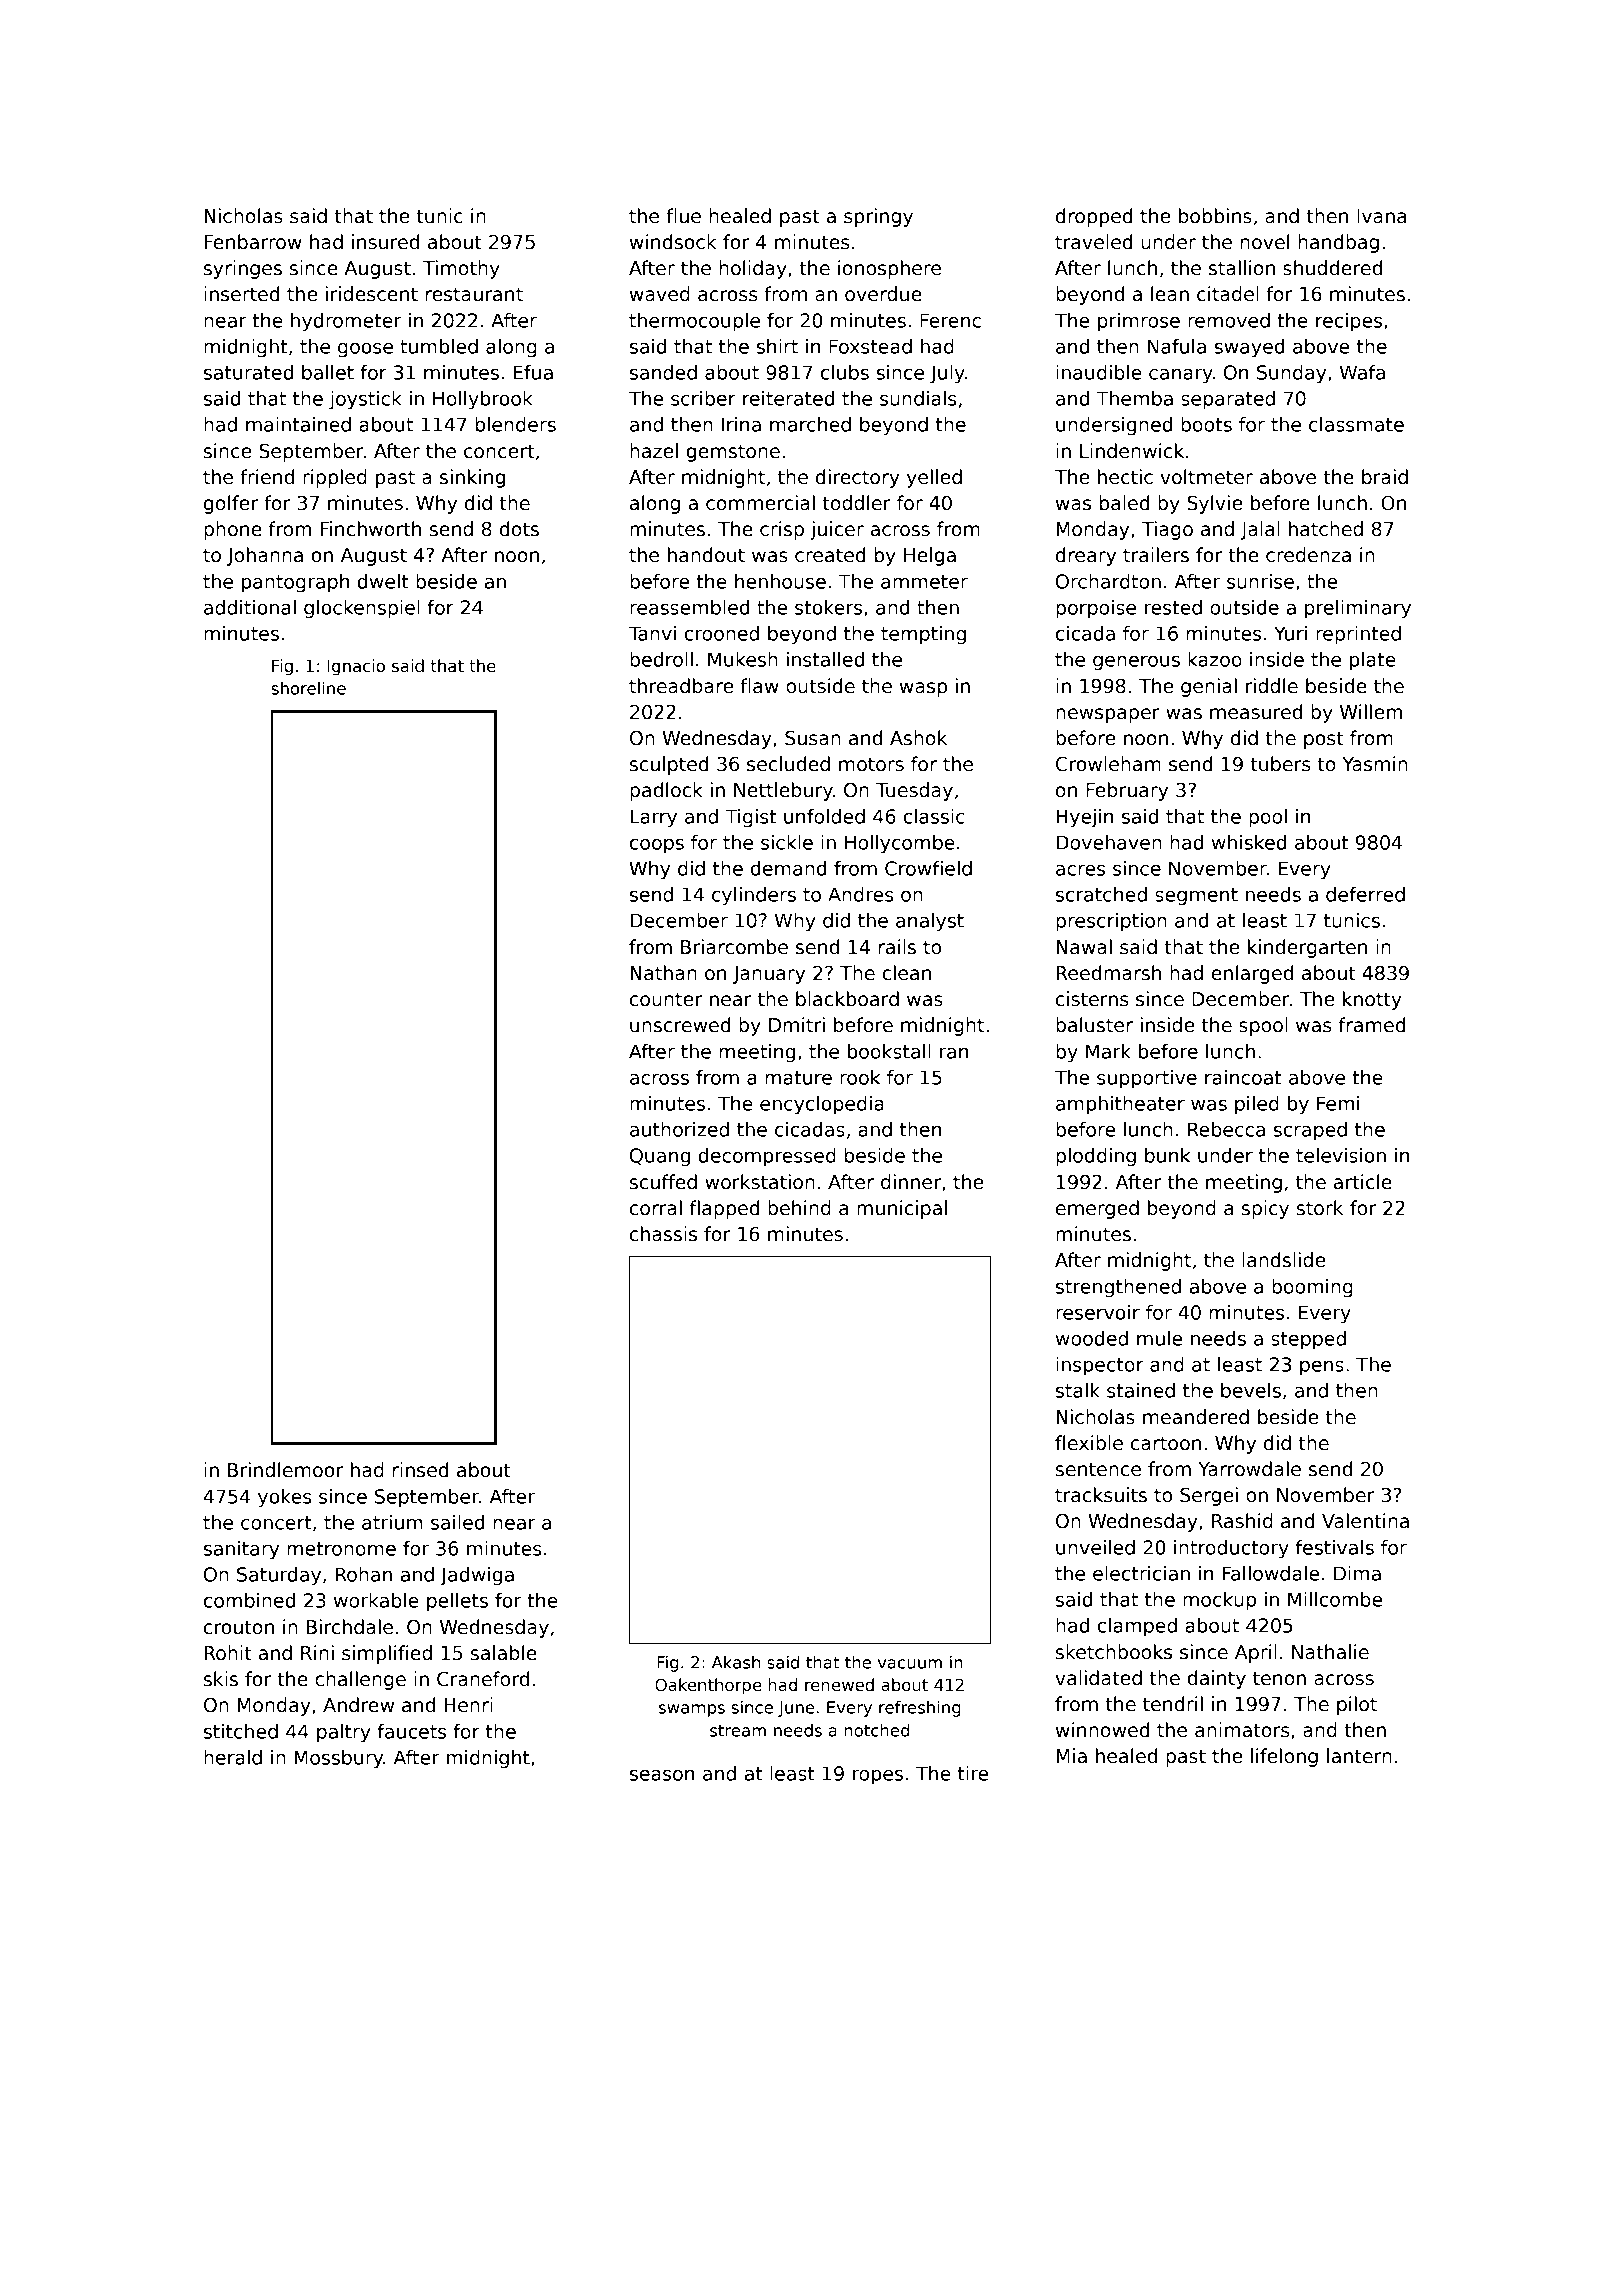 This image has width=1620, height=2292. I want to click on Yarrowdale, so click(1249, 1469).
